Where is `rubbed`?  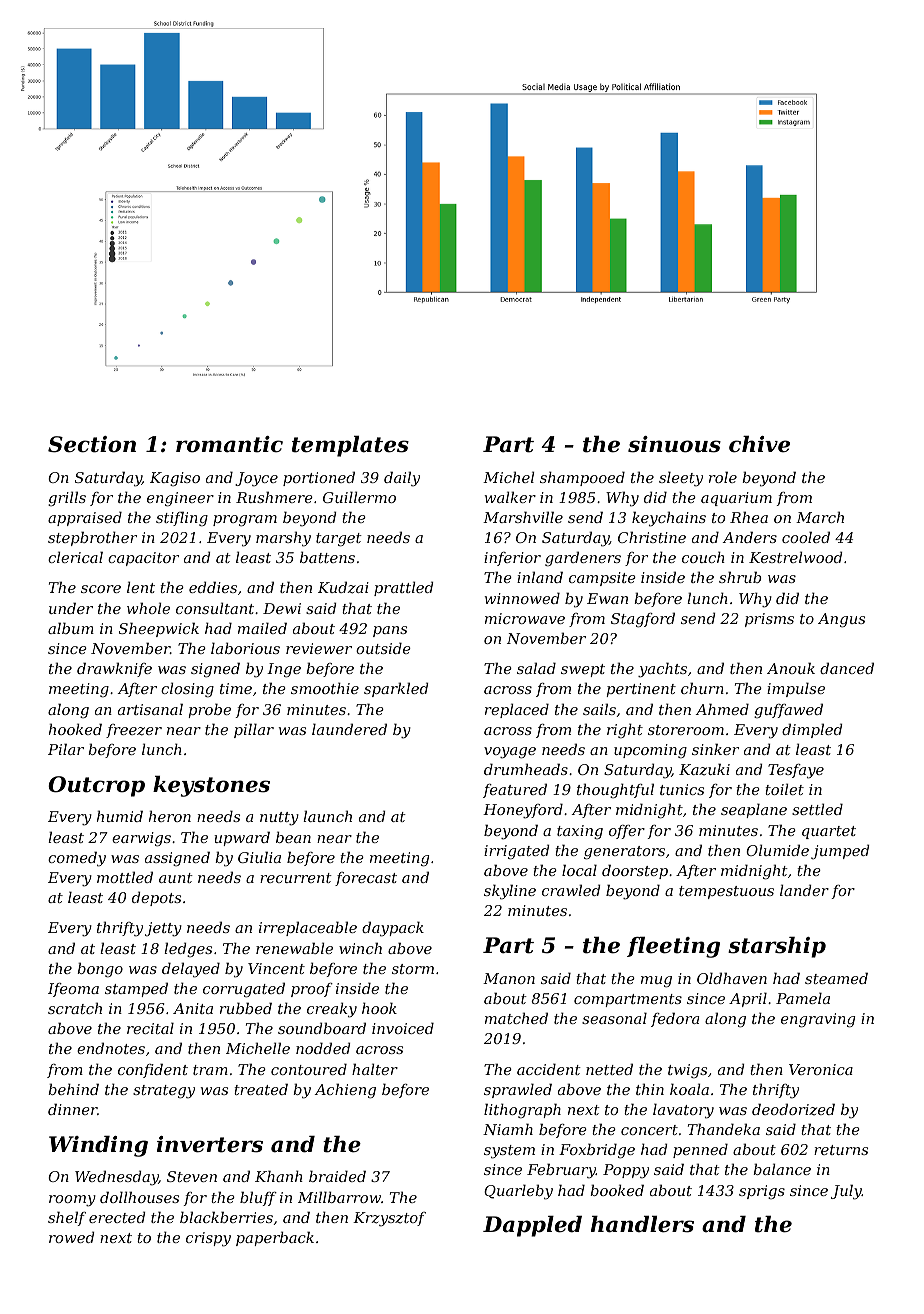 rubbed is located at coordinates (246, 1008).
